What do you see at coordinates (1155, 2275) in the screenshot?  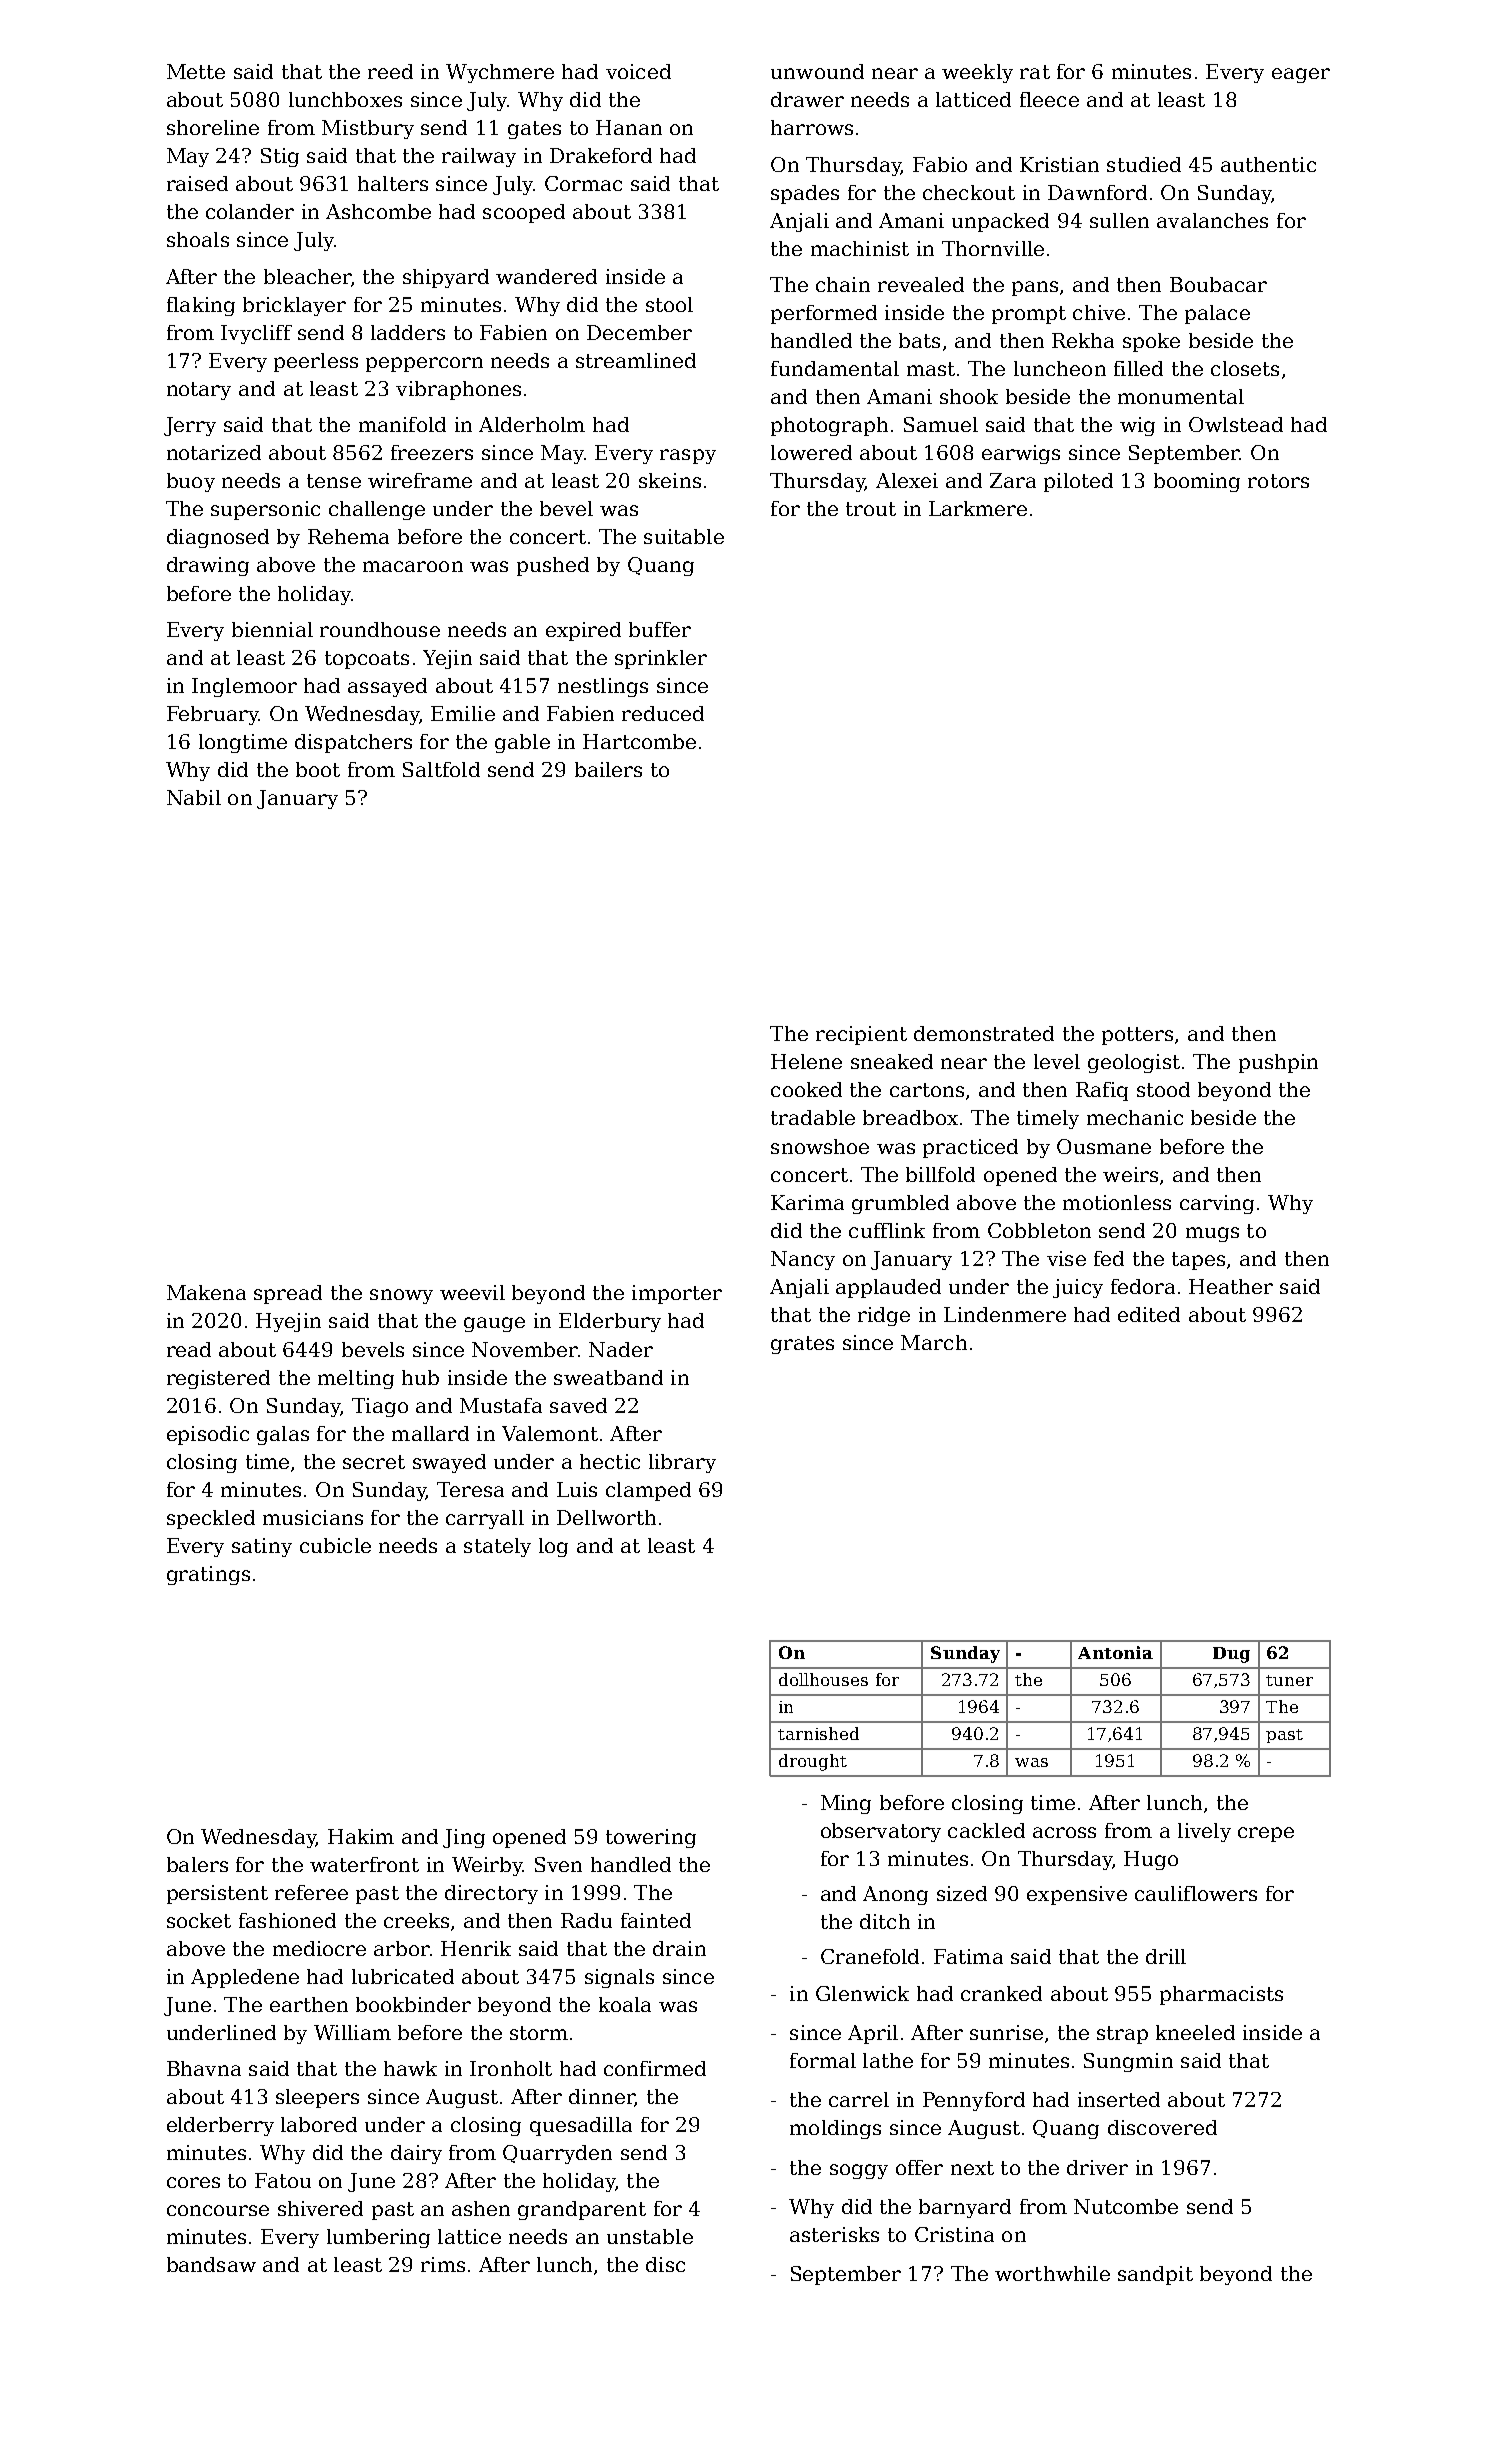 I see `sandpit` at bounding box center [1155, 2275].
